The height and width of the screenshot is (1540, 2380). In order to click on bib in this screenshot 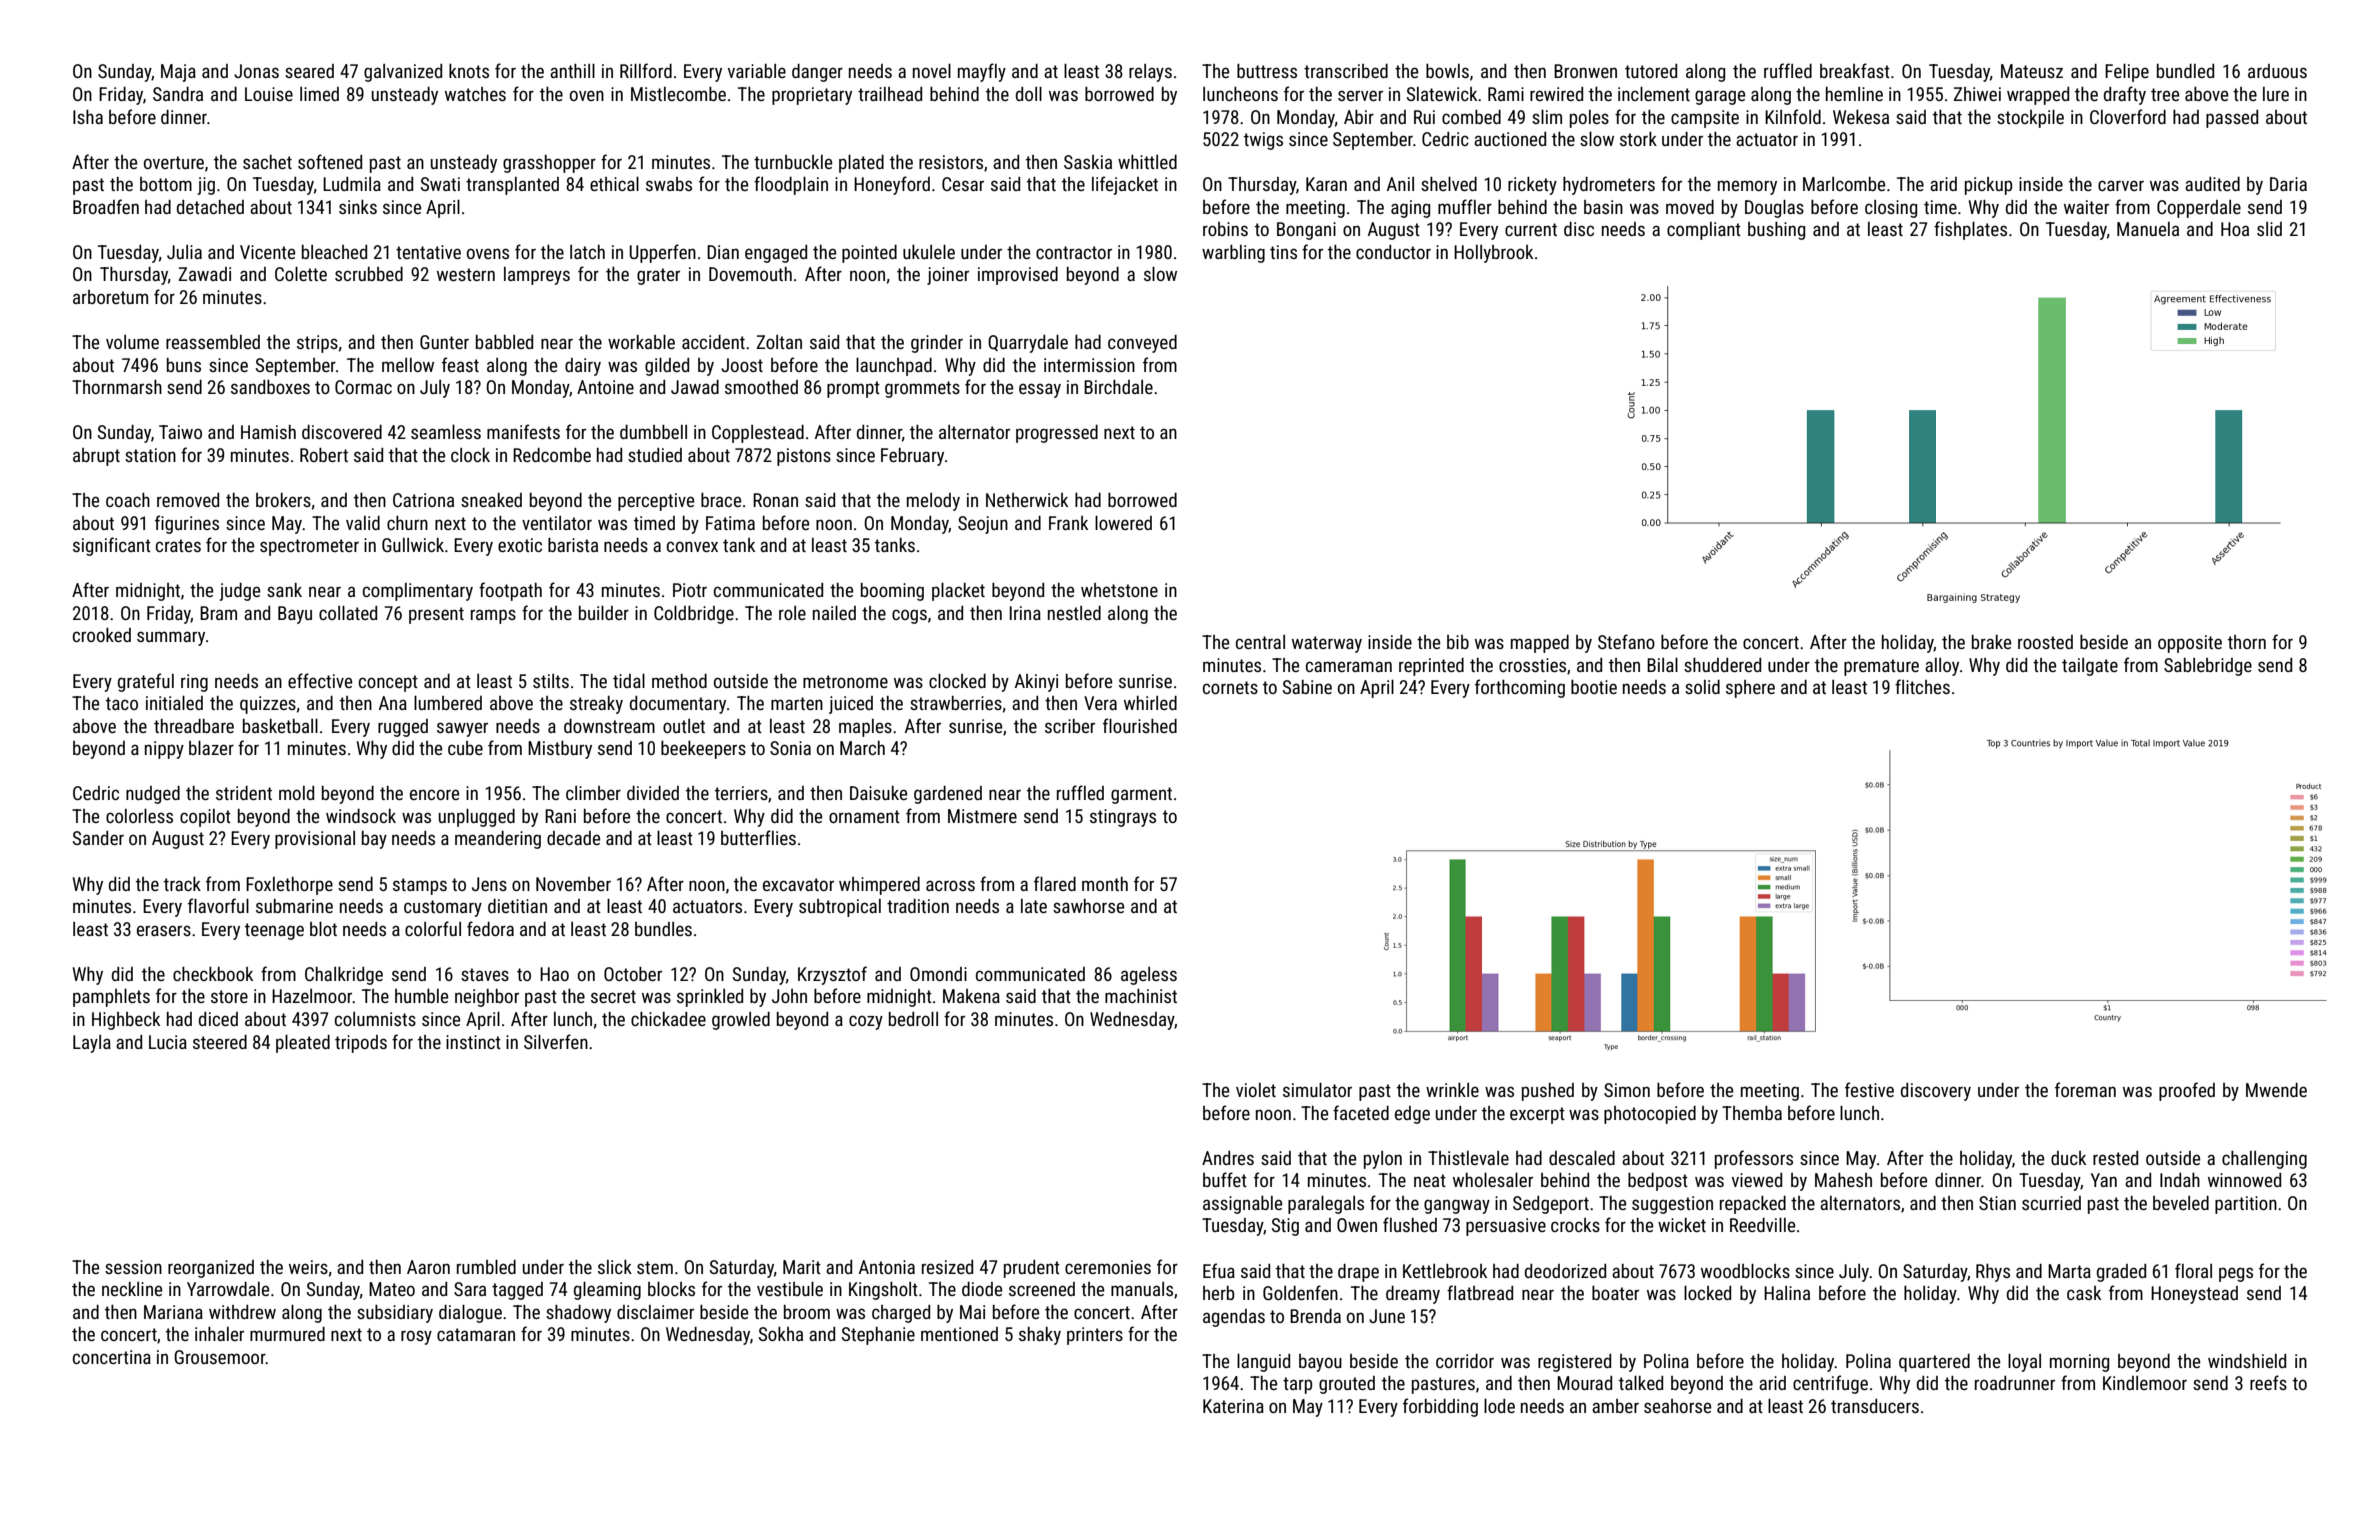, I will do `click(1458, 642)`.
